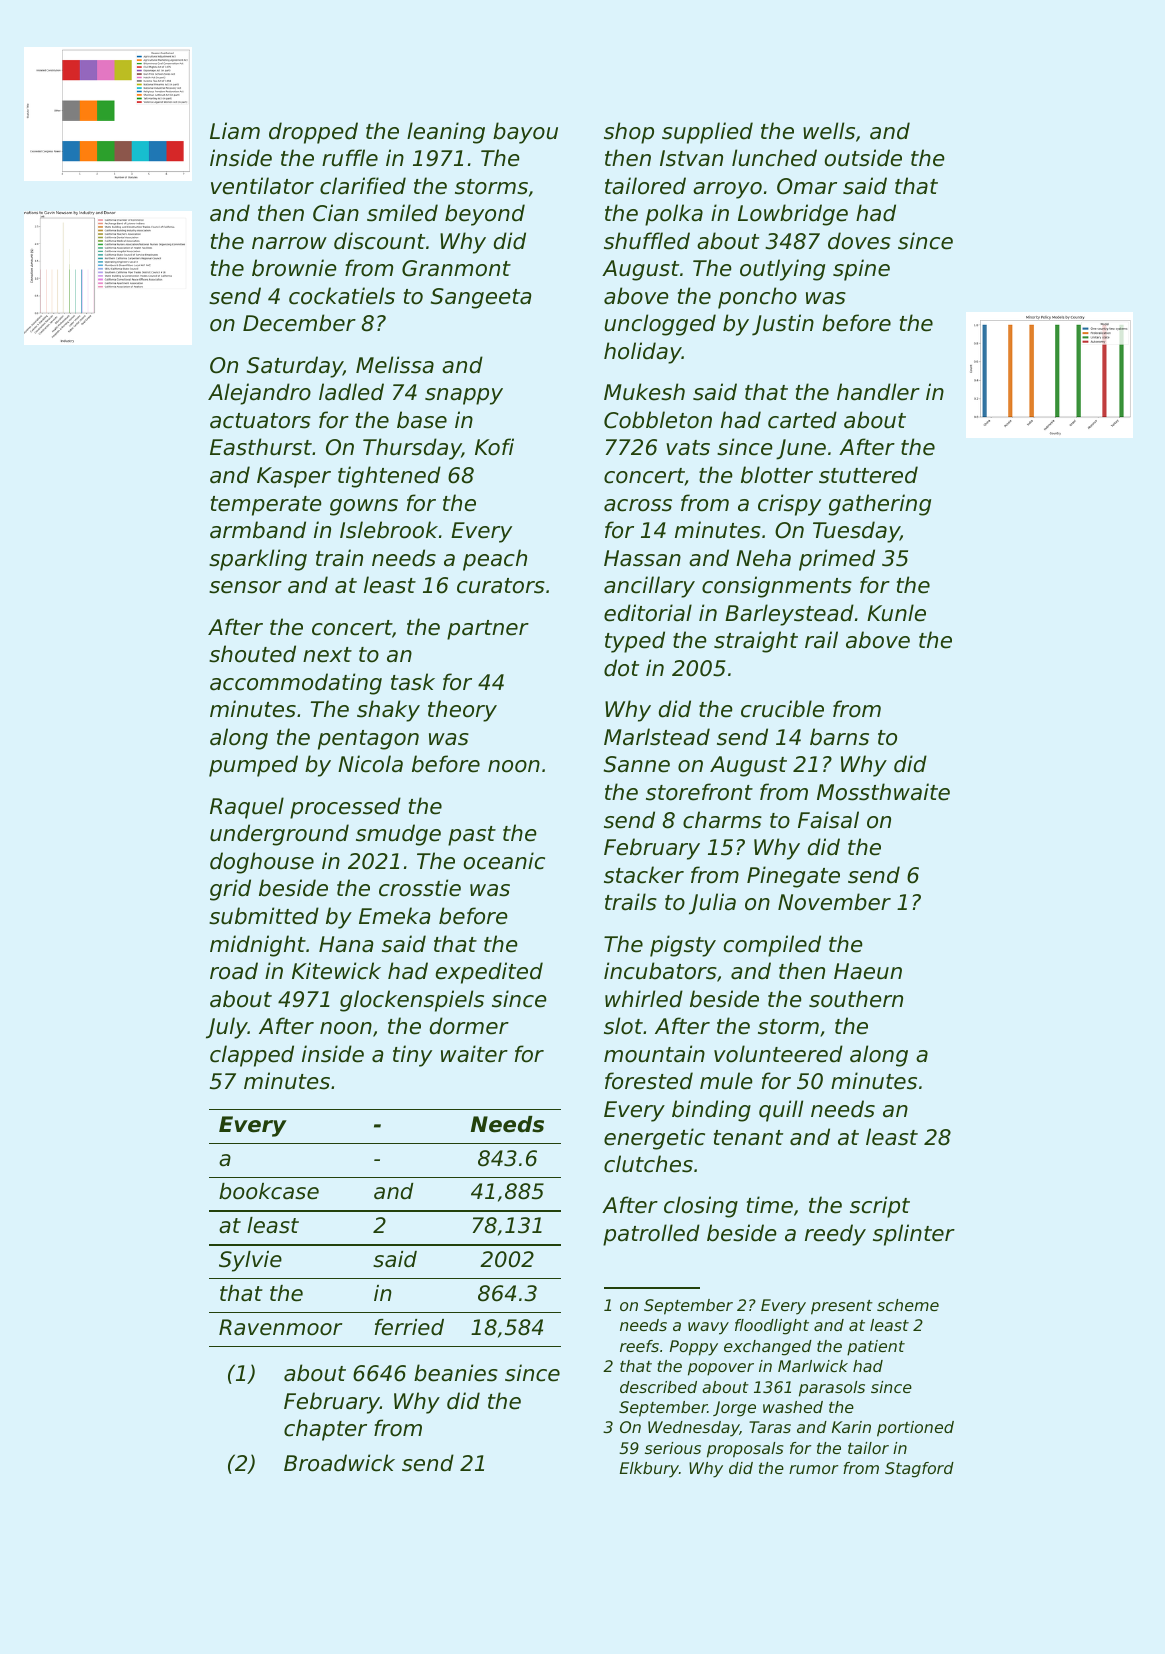 The height and width of the screenshot is (1654, 1165). I want to click on smiled, so click(402, 213).
